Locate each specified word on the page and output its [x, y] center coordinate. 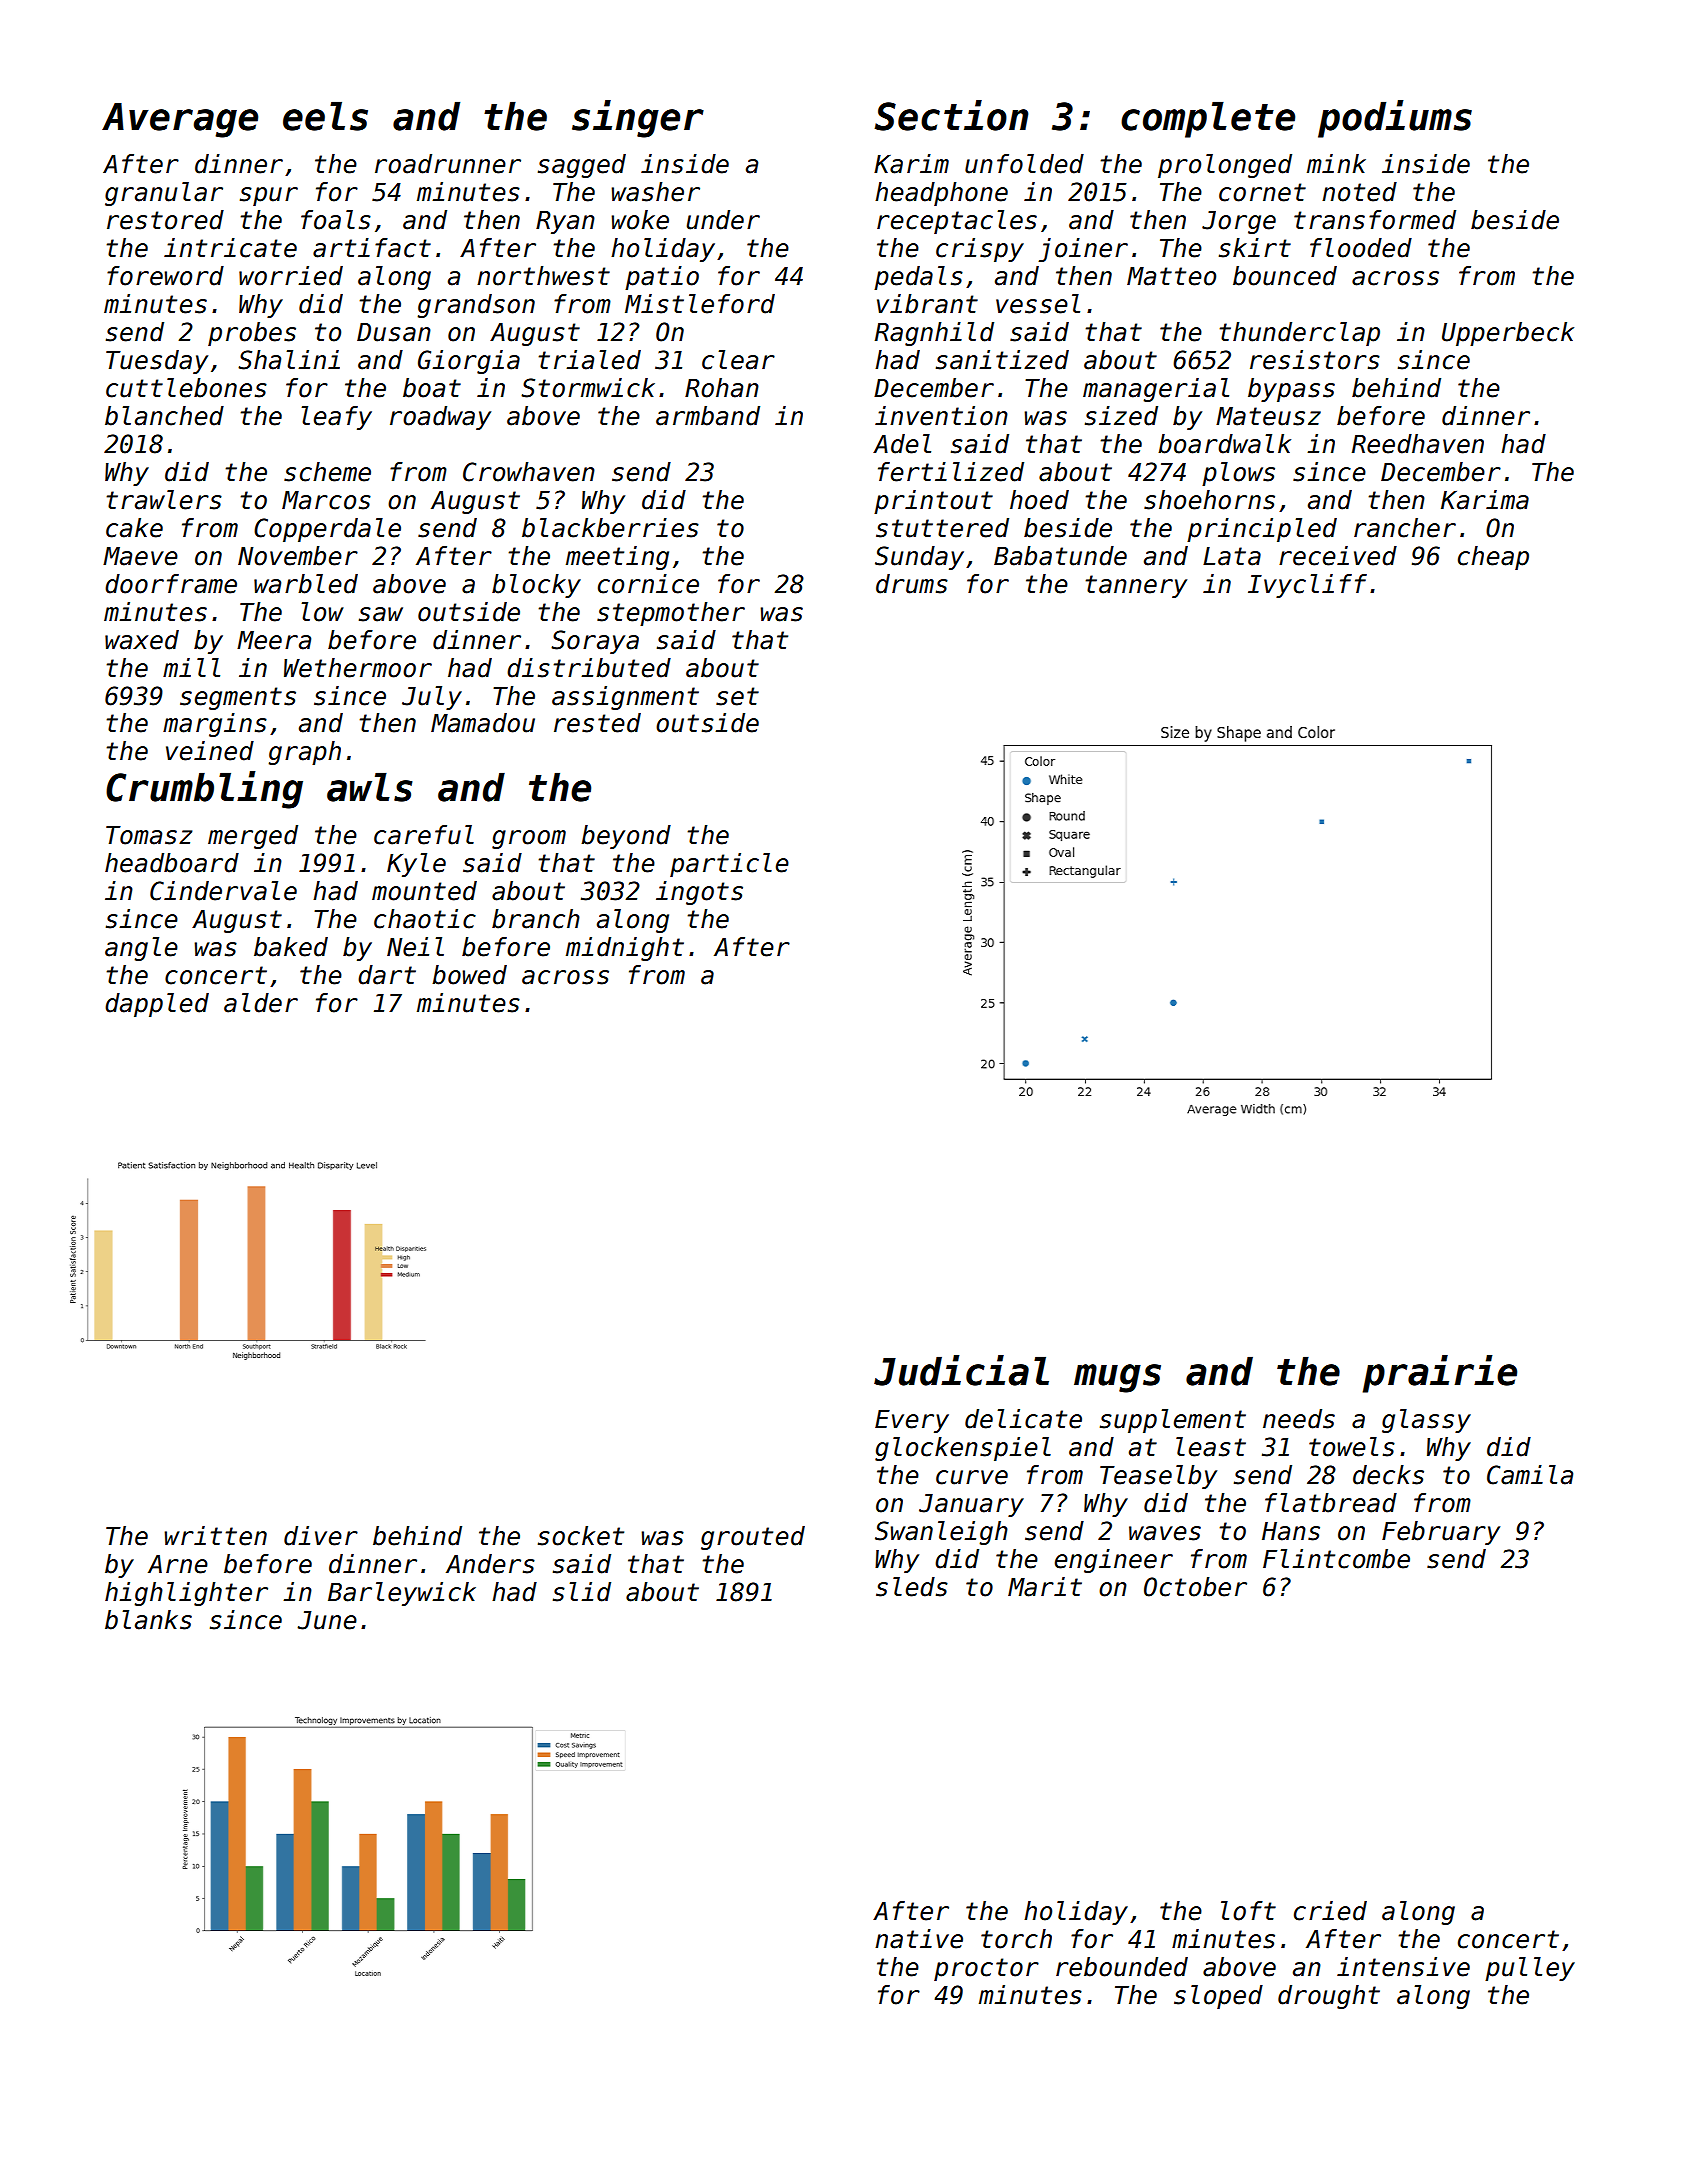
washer [655, 192]
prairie [1440, 1374]
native [919, 1939]
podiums [1395, 119]
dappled [157, 1005]
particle [729, 865]
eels [325, 116]
